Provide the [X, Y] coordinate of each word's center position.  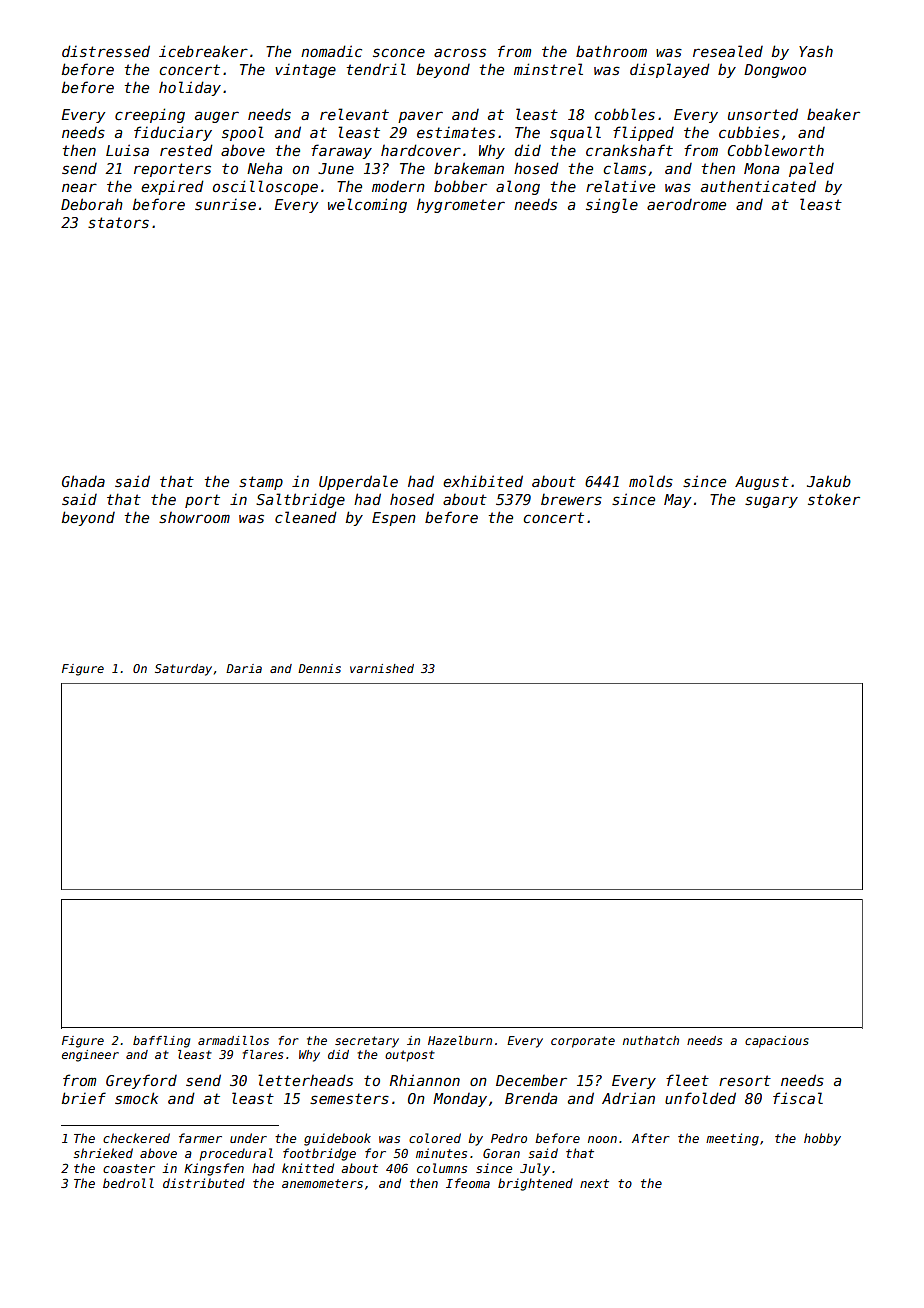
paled [811, 169]
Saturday [183, 670]
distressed [106, 51]
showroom [194, 517]
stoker [834, 499]
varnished [382, 668]
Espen [394, 519]
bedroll [128, 1183]
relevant [354, 114]
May [677, 501]
